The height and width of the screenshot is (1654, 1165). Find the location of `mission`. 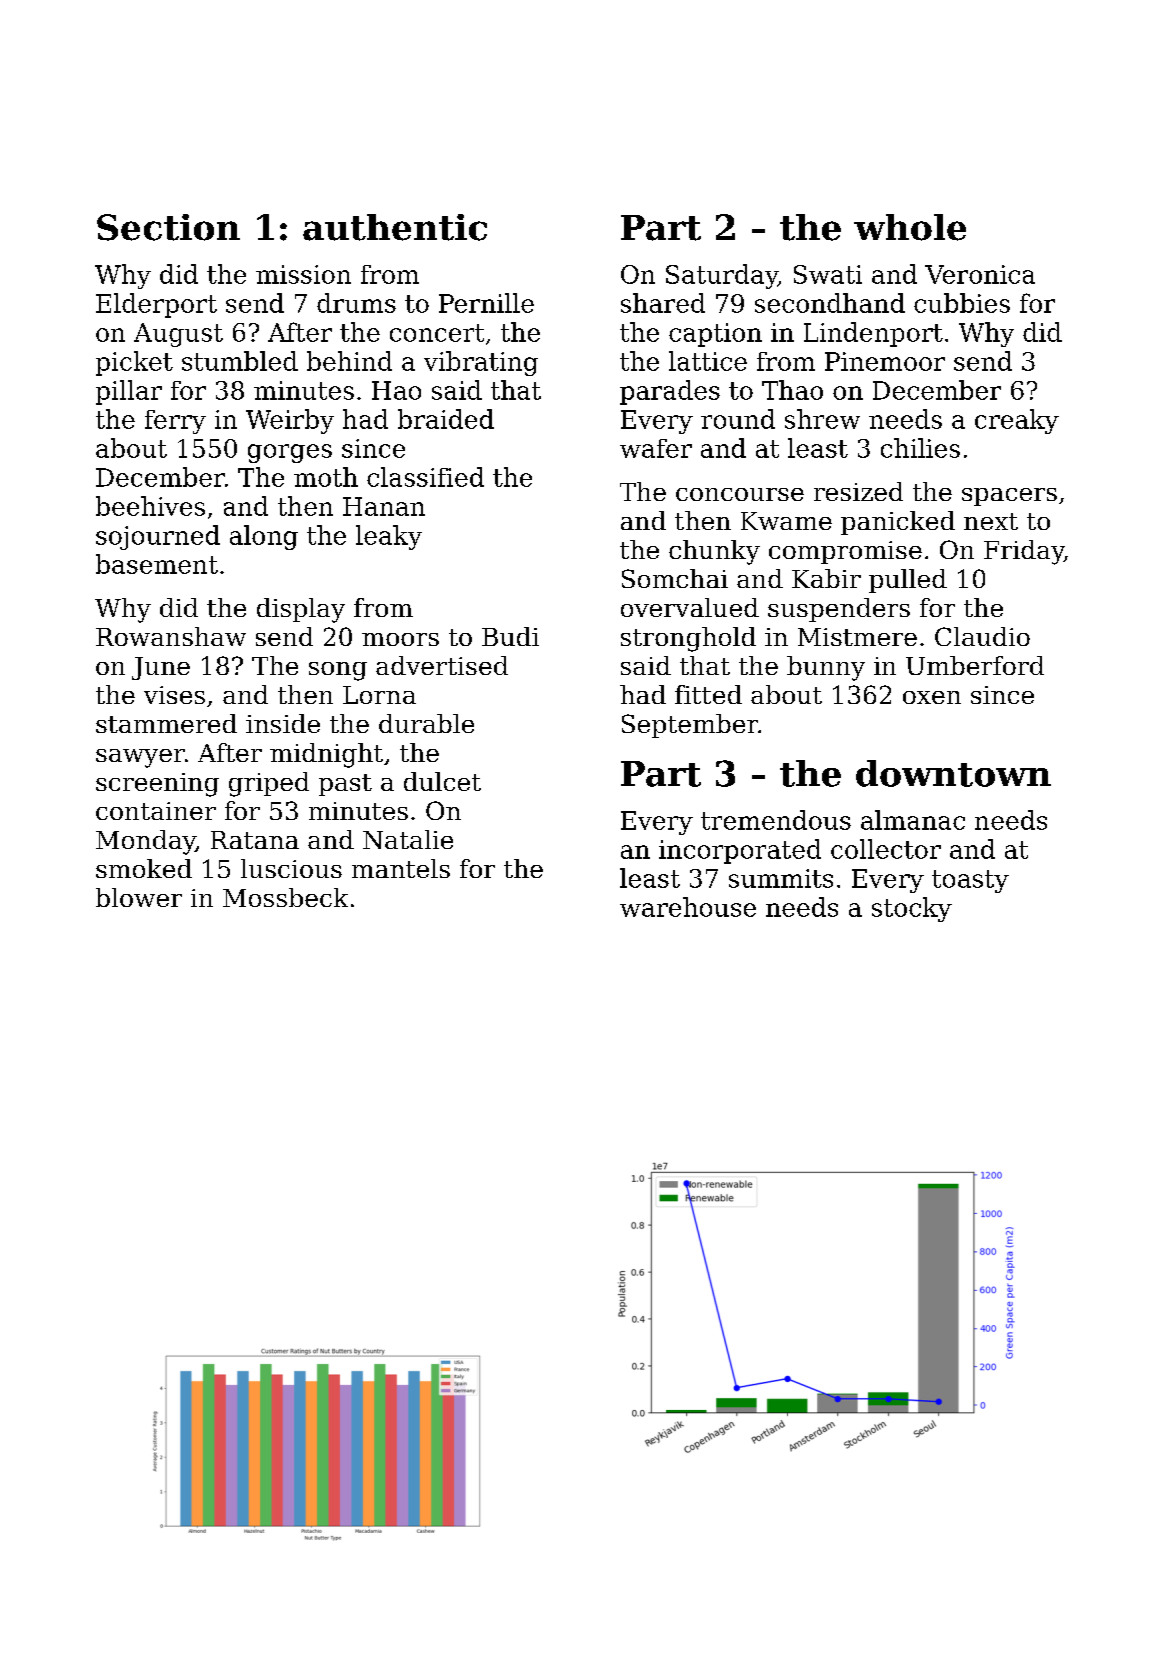

mission is located at coordinates (303, 274).
